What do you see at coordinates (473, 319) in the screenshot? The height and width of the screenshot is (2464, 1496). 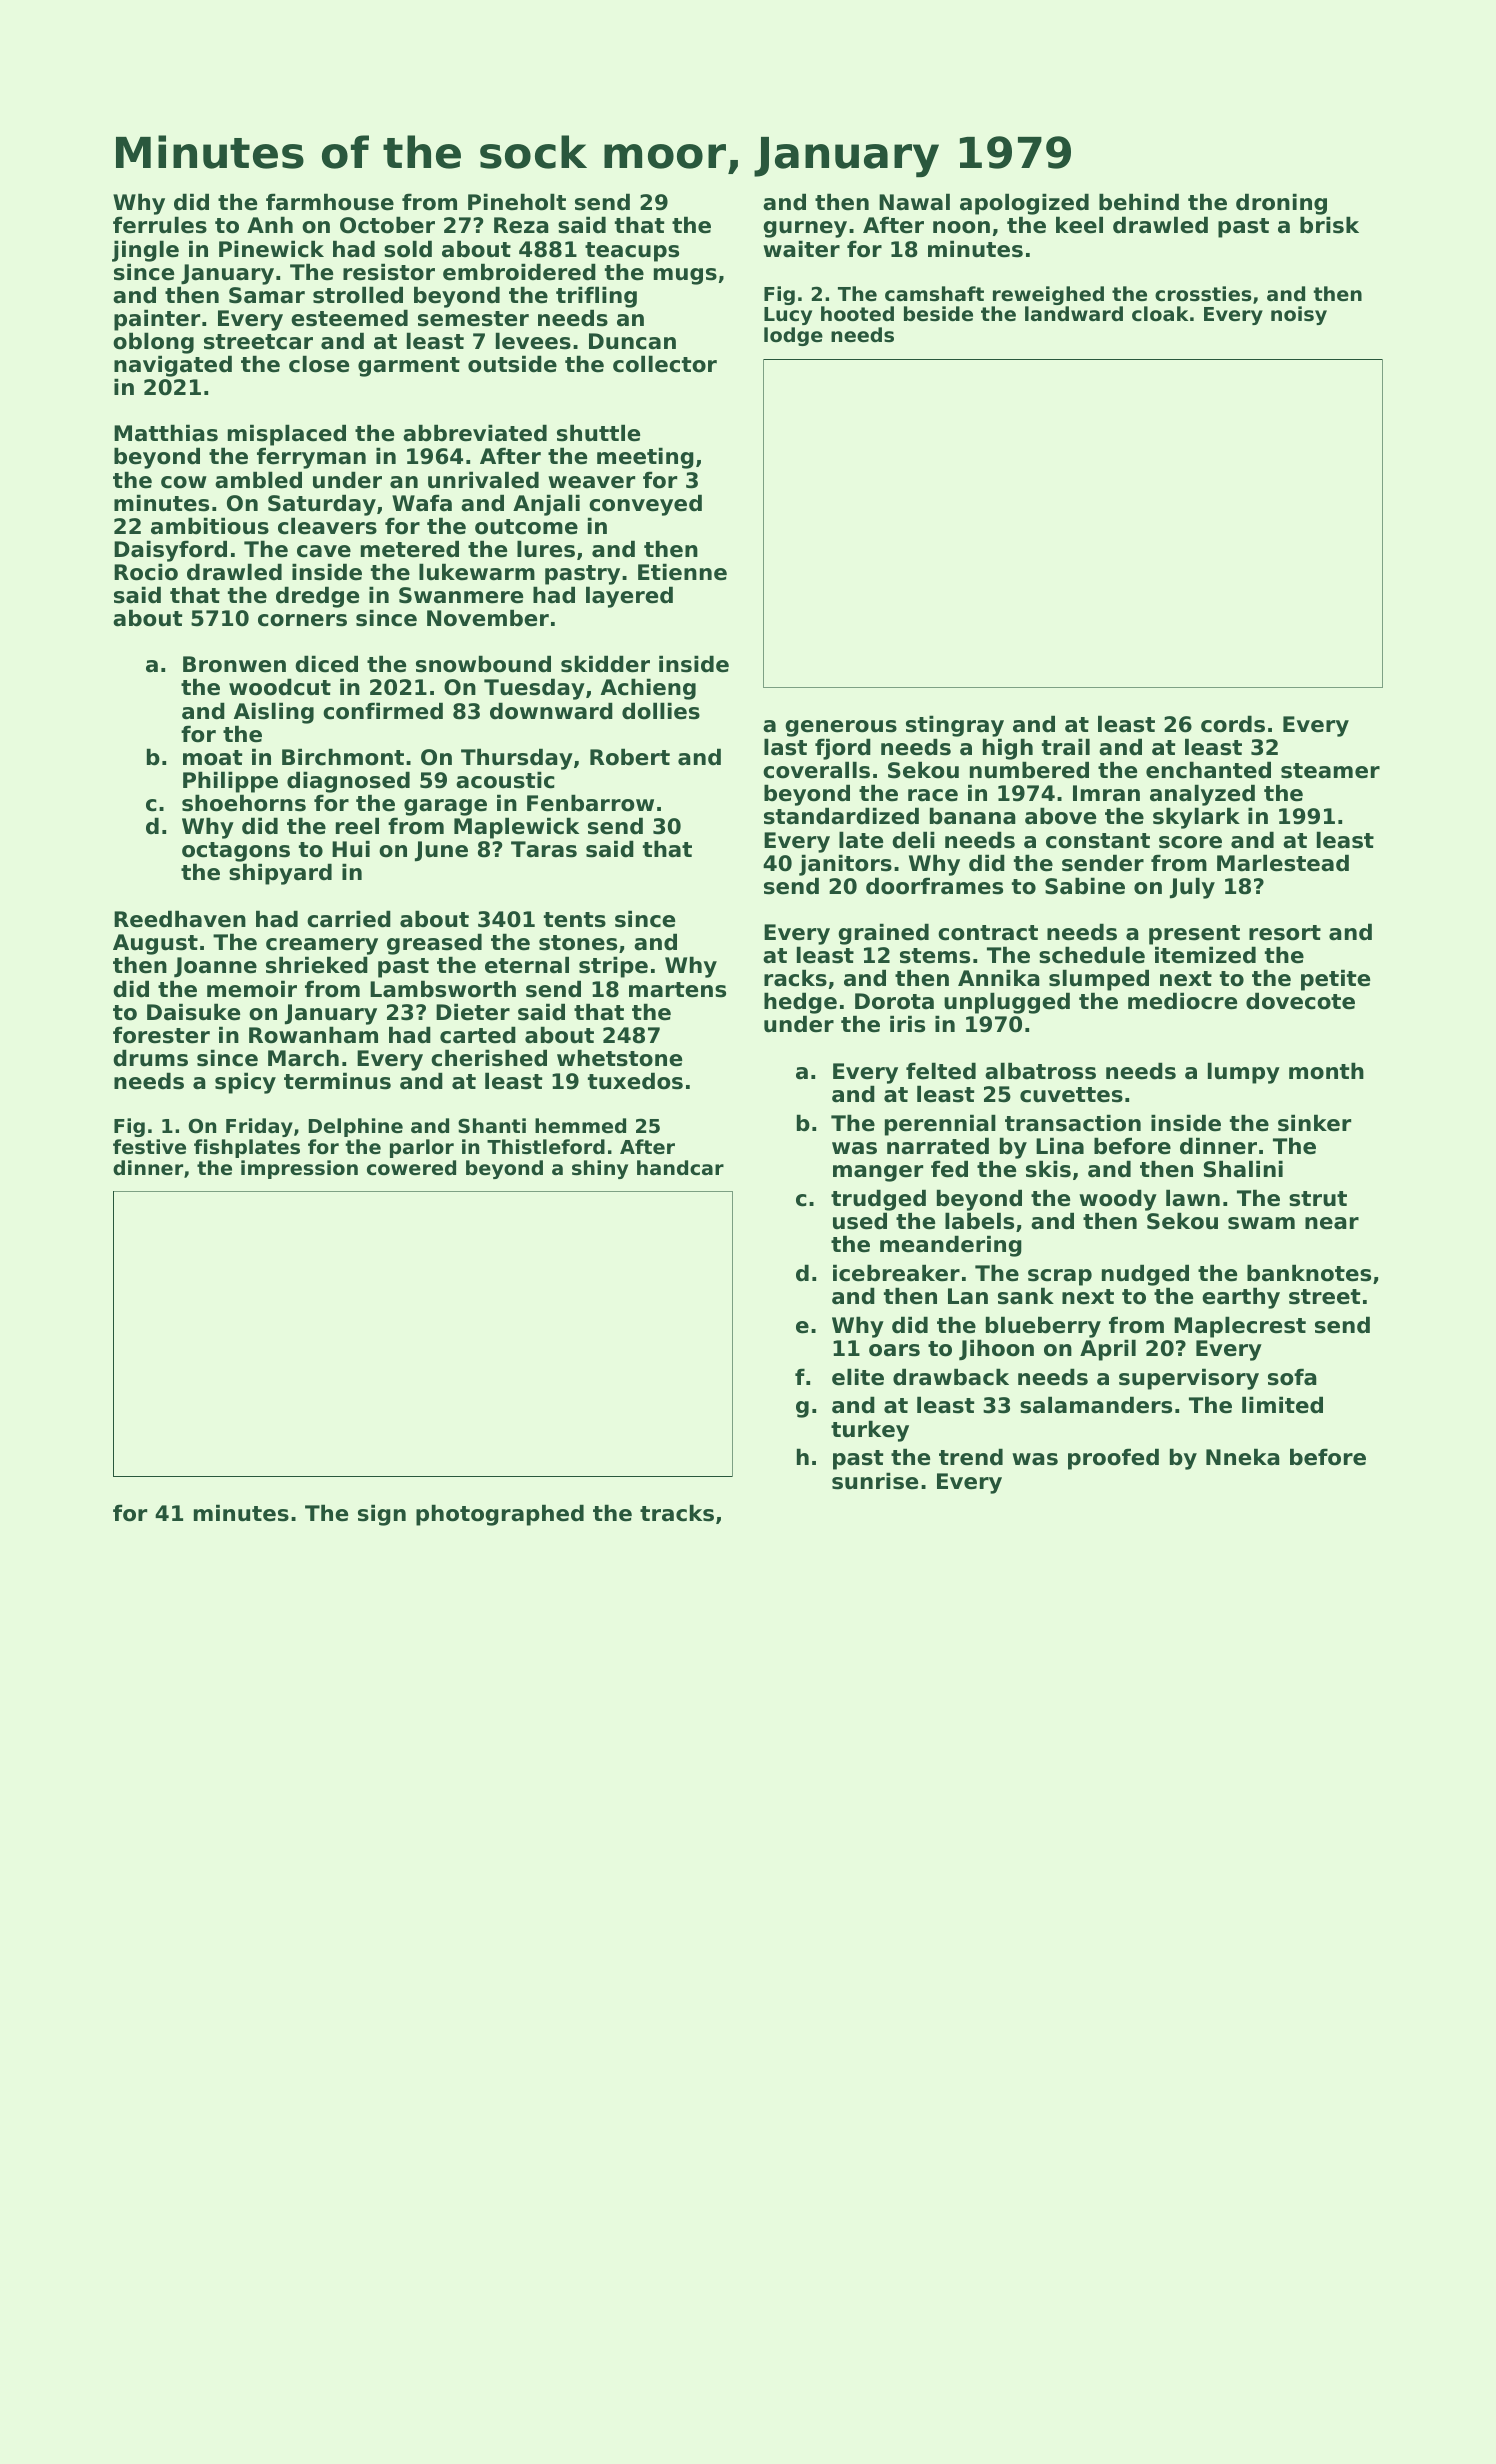 I see `semester` at bounding box center [473, 319].
